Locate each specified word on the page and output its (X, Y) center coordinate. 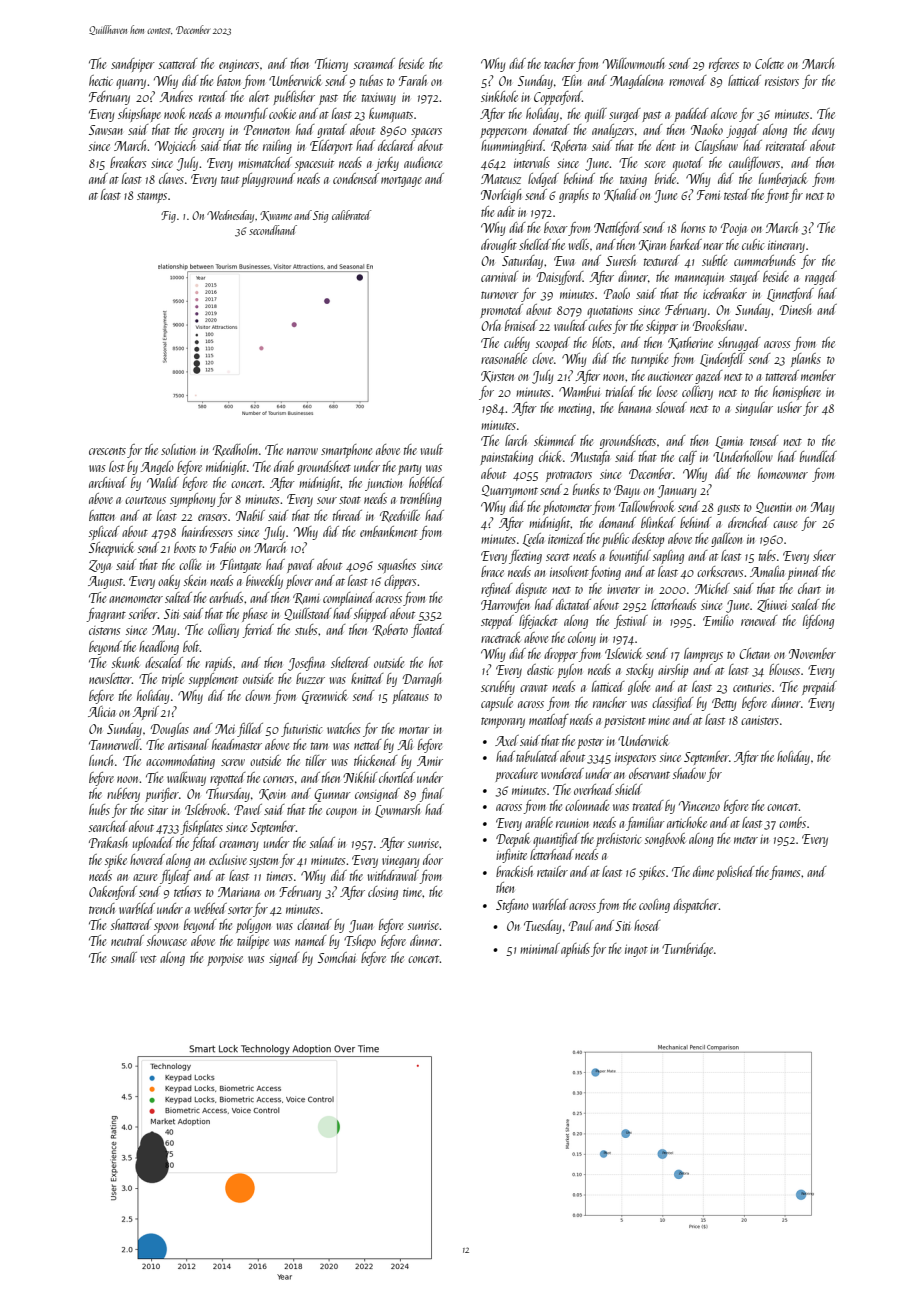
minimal (540, 948)
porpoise (225, 960)
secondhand (273, 230)
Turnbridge (687, 950)
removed (687, 80)
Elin (572, 80)
